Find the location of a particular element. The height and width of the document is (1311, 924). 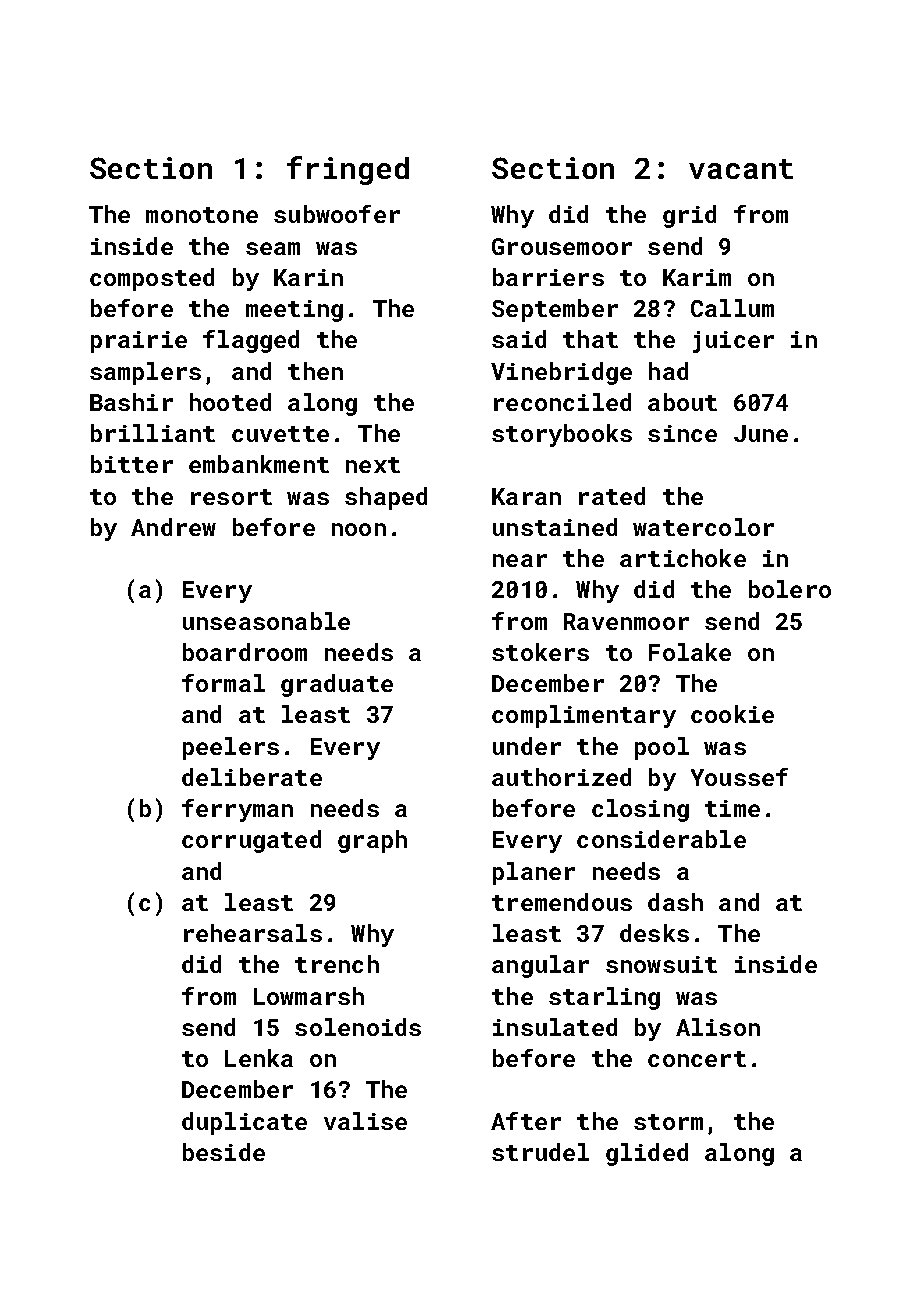

then is located at coordinates (315, 371).
